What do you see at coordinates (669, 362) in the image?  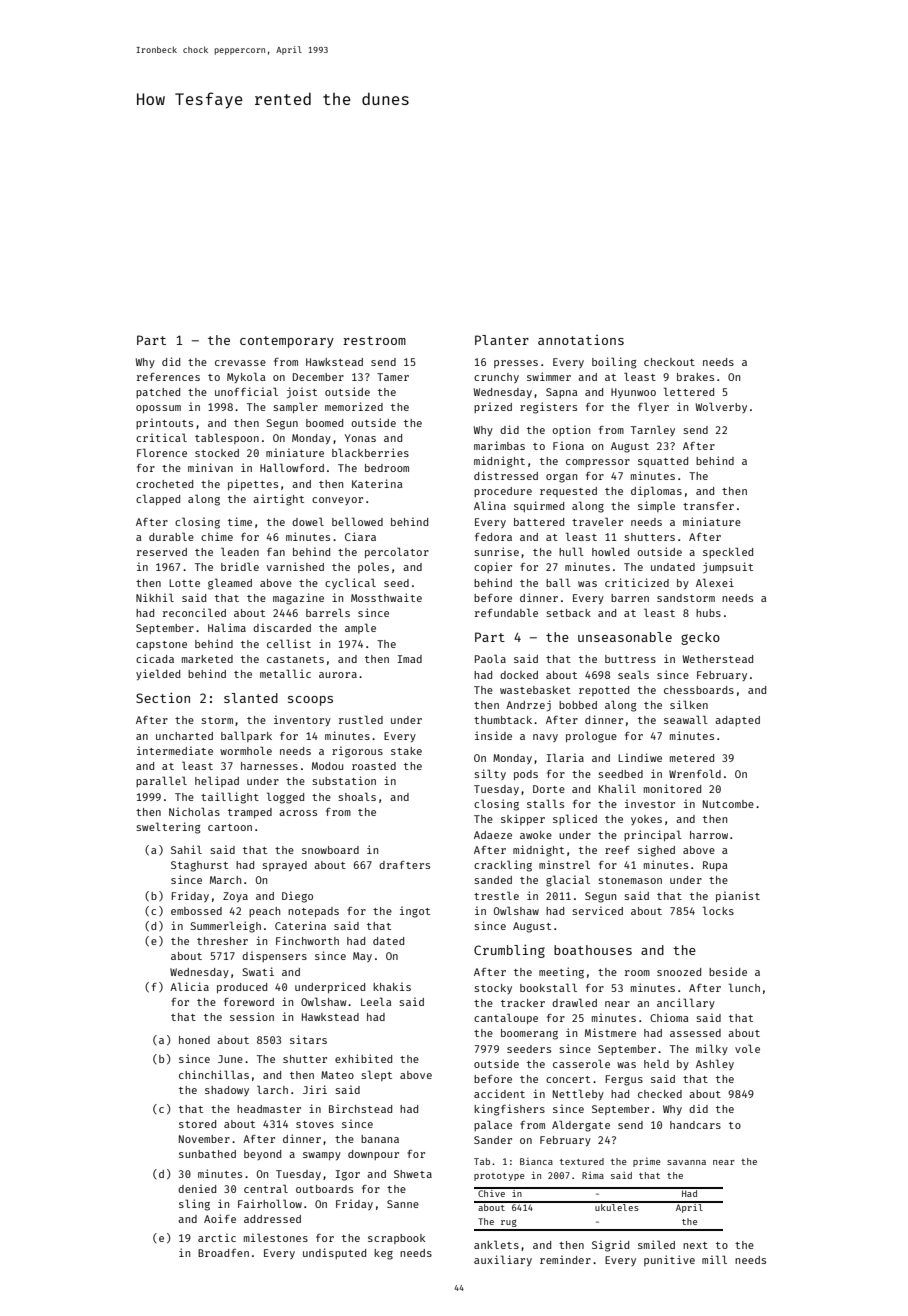 I see `checkout` at bounding box center [669, 362].
